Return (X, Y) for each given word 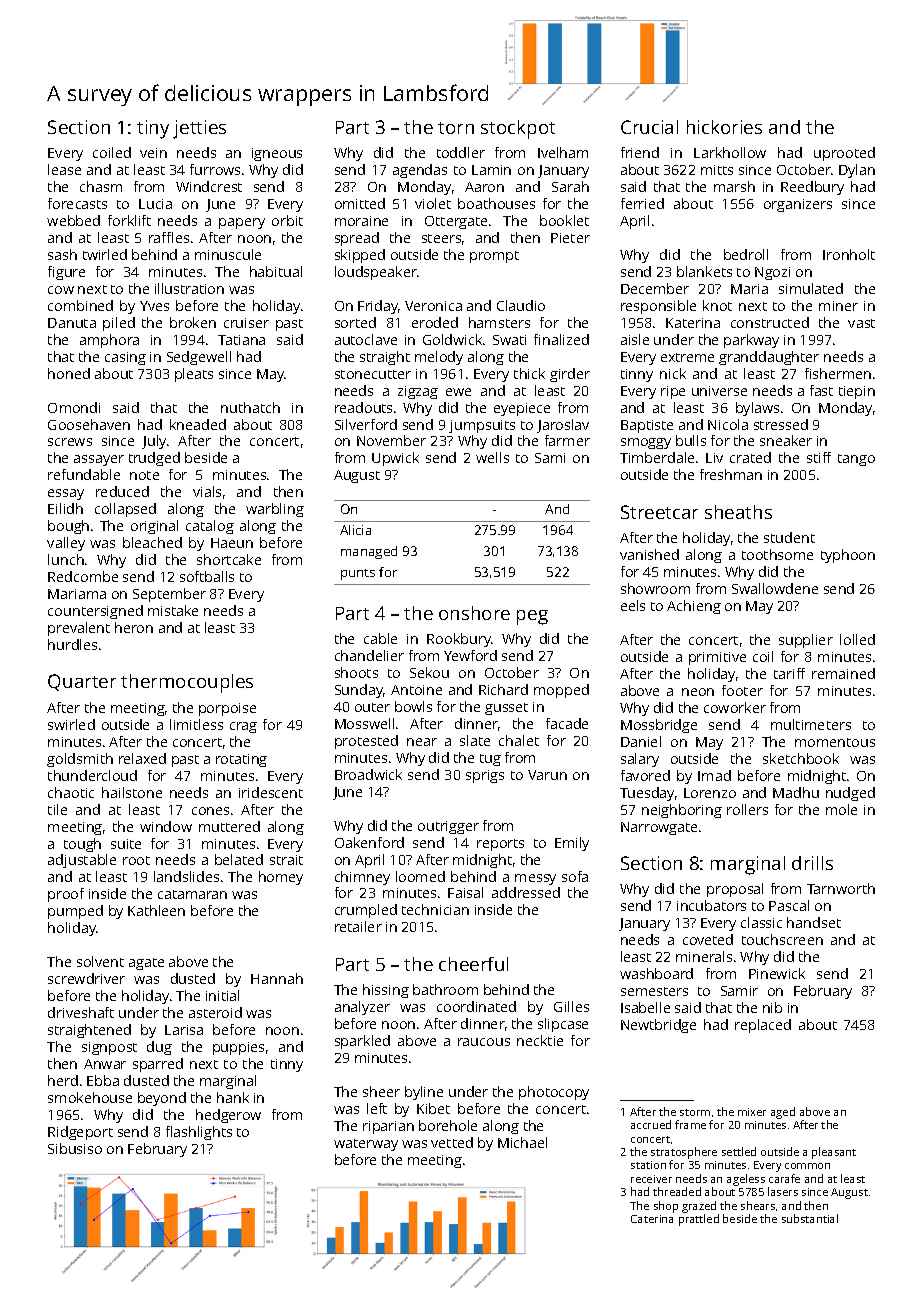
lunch (66, 559)
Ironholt (849, 254)
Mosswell (364, 723)
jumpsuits (482, 426)
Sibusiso (75, 1148)
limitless (196, 724)
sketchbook (801, 758)
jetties (199, 129)
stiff (819, 457)
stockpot (518, 129)
